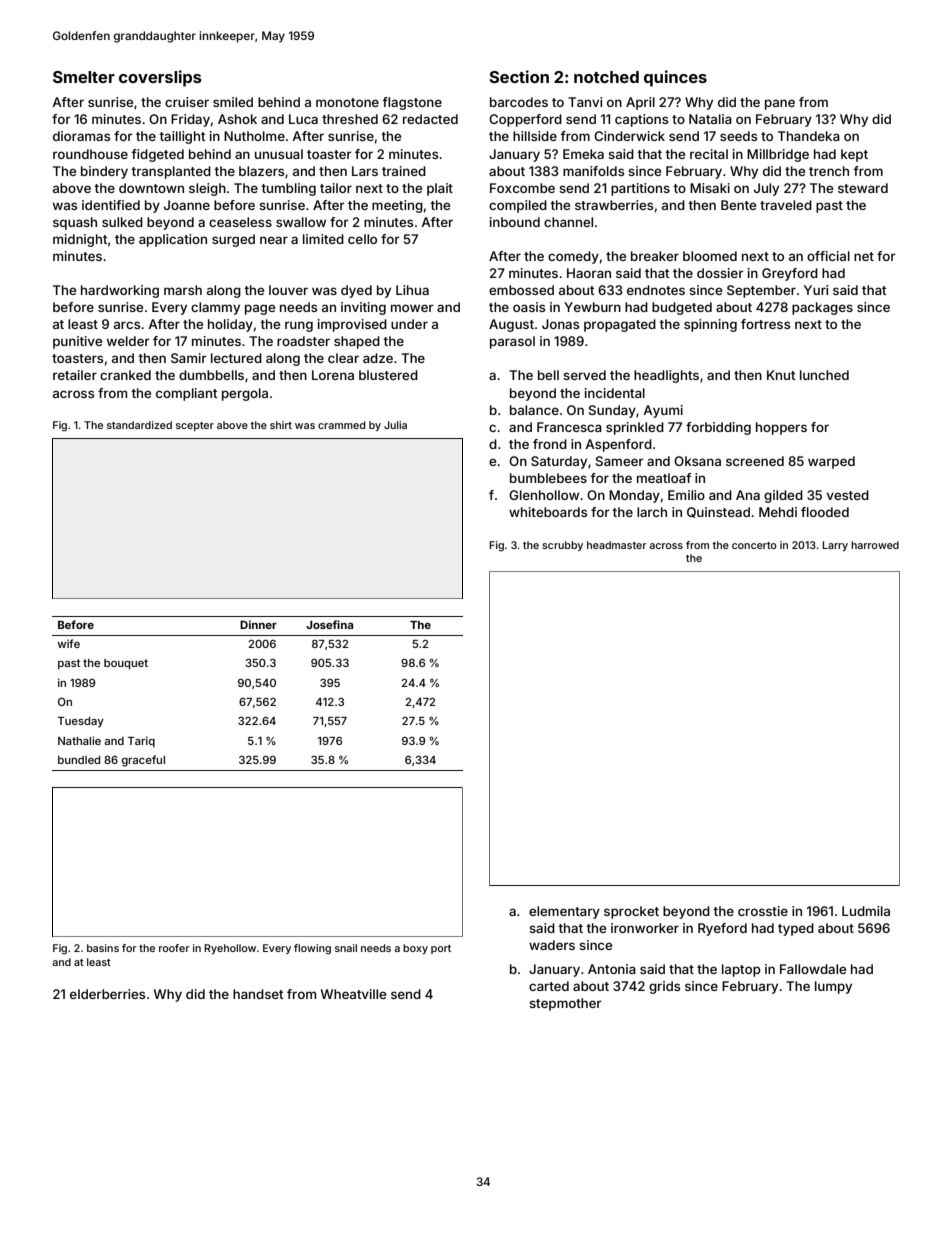 This screenshot has height=1233, width=952. Describe the element at coordinates (835, 546) in the screenshot. I see `Larry` at that location.
